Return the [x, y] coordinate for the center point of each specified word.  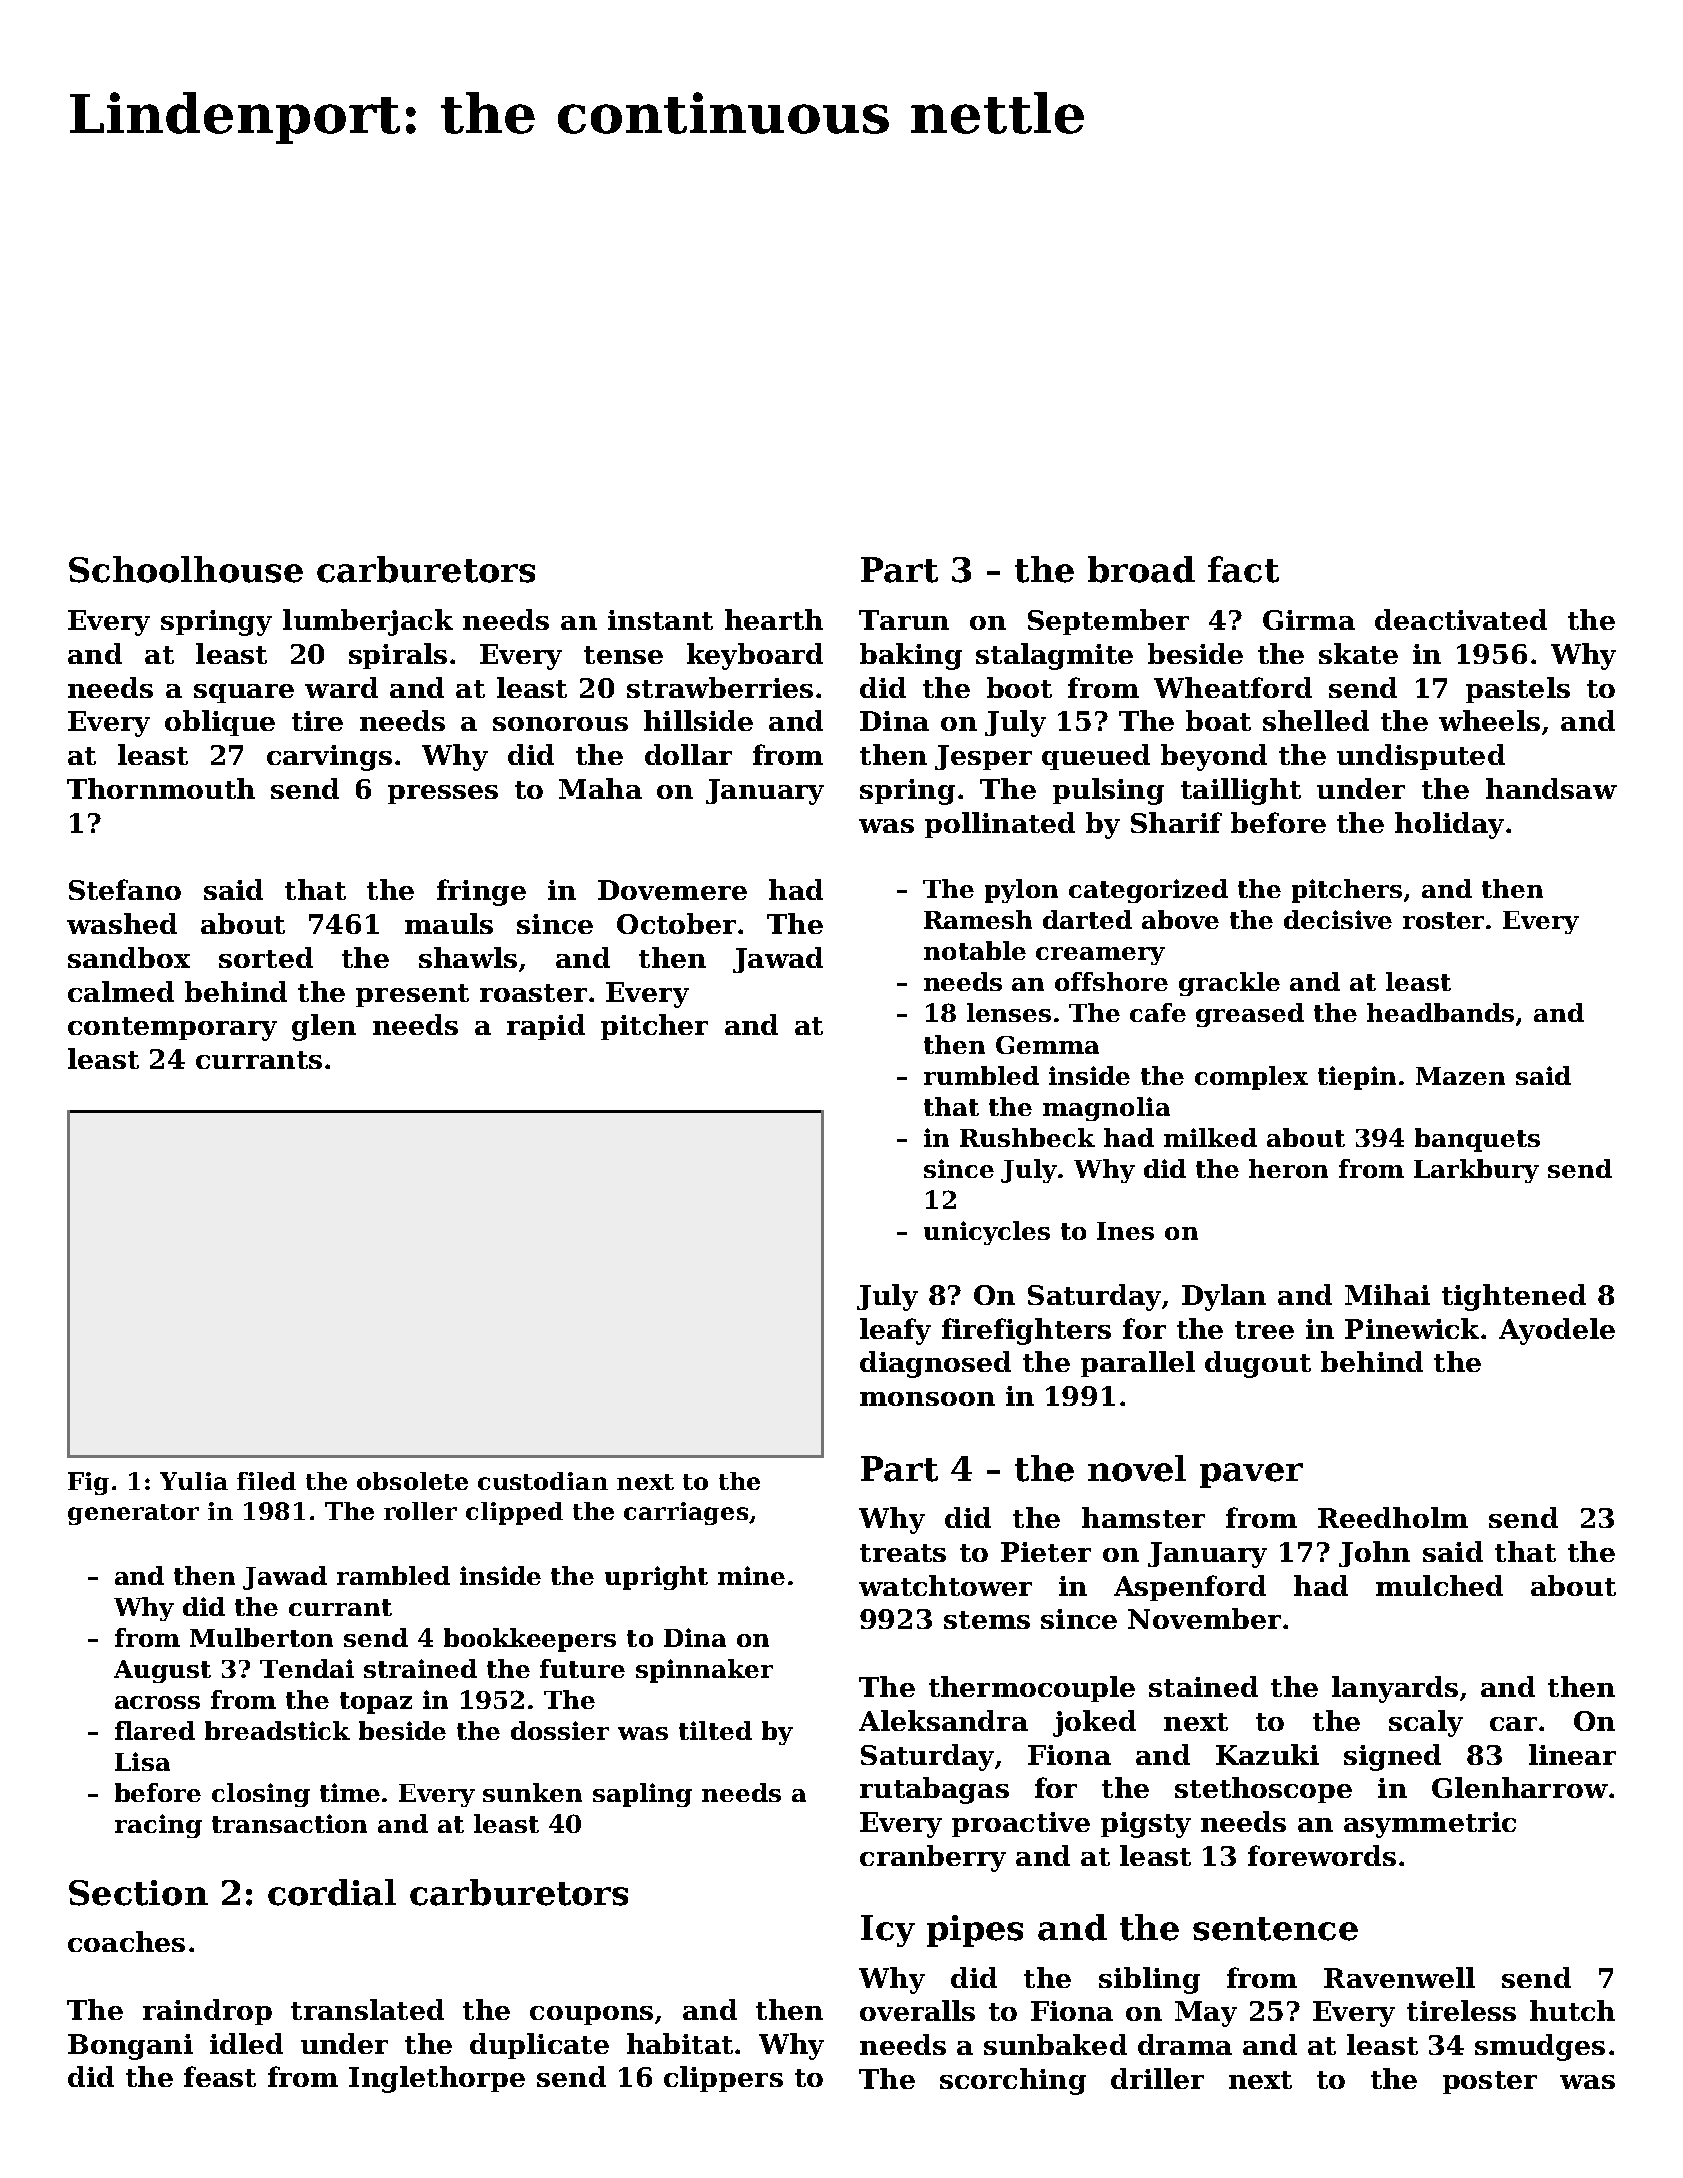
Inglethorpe [437, 2079]
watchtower [945, 1585]
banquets [1477, 1140]
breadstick [277, 1730]
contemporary [172, 1029]
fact [1243, 569]
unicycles [987, 1233]
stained [1203, 1686]
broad [1141, 569]
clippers [723, 2079]
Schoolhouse [186, 569]
